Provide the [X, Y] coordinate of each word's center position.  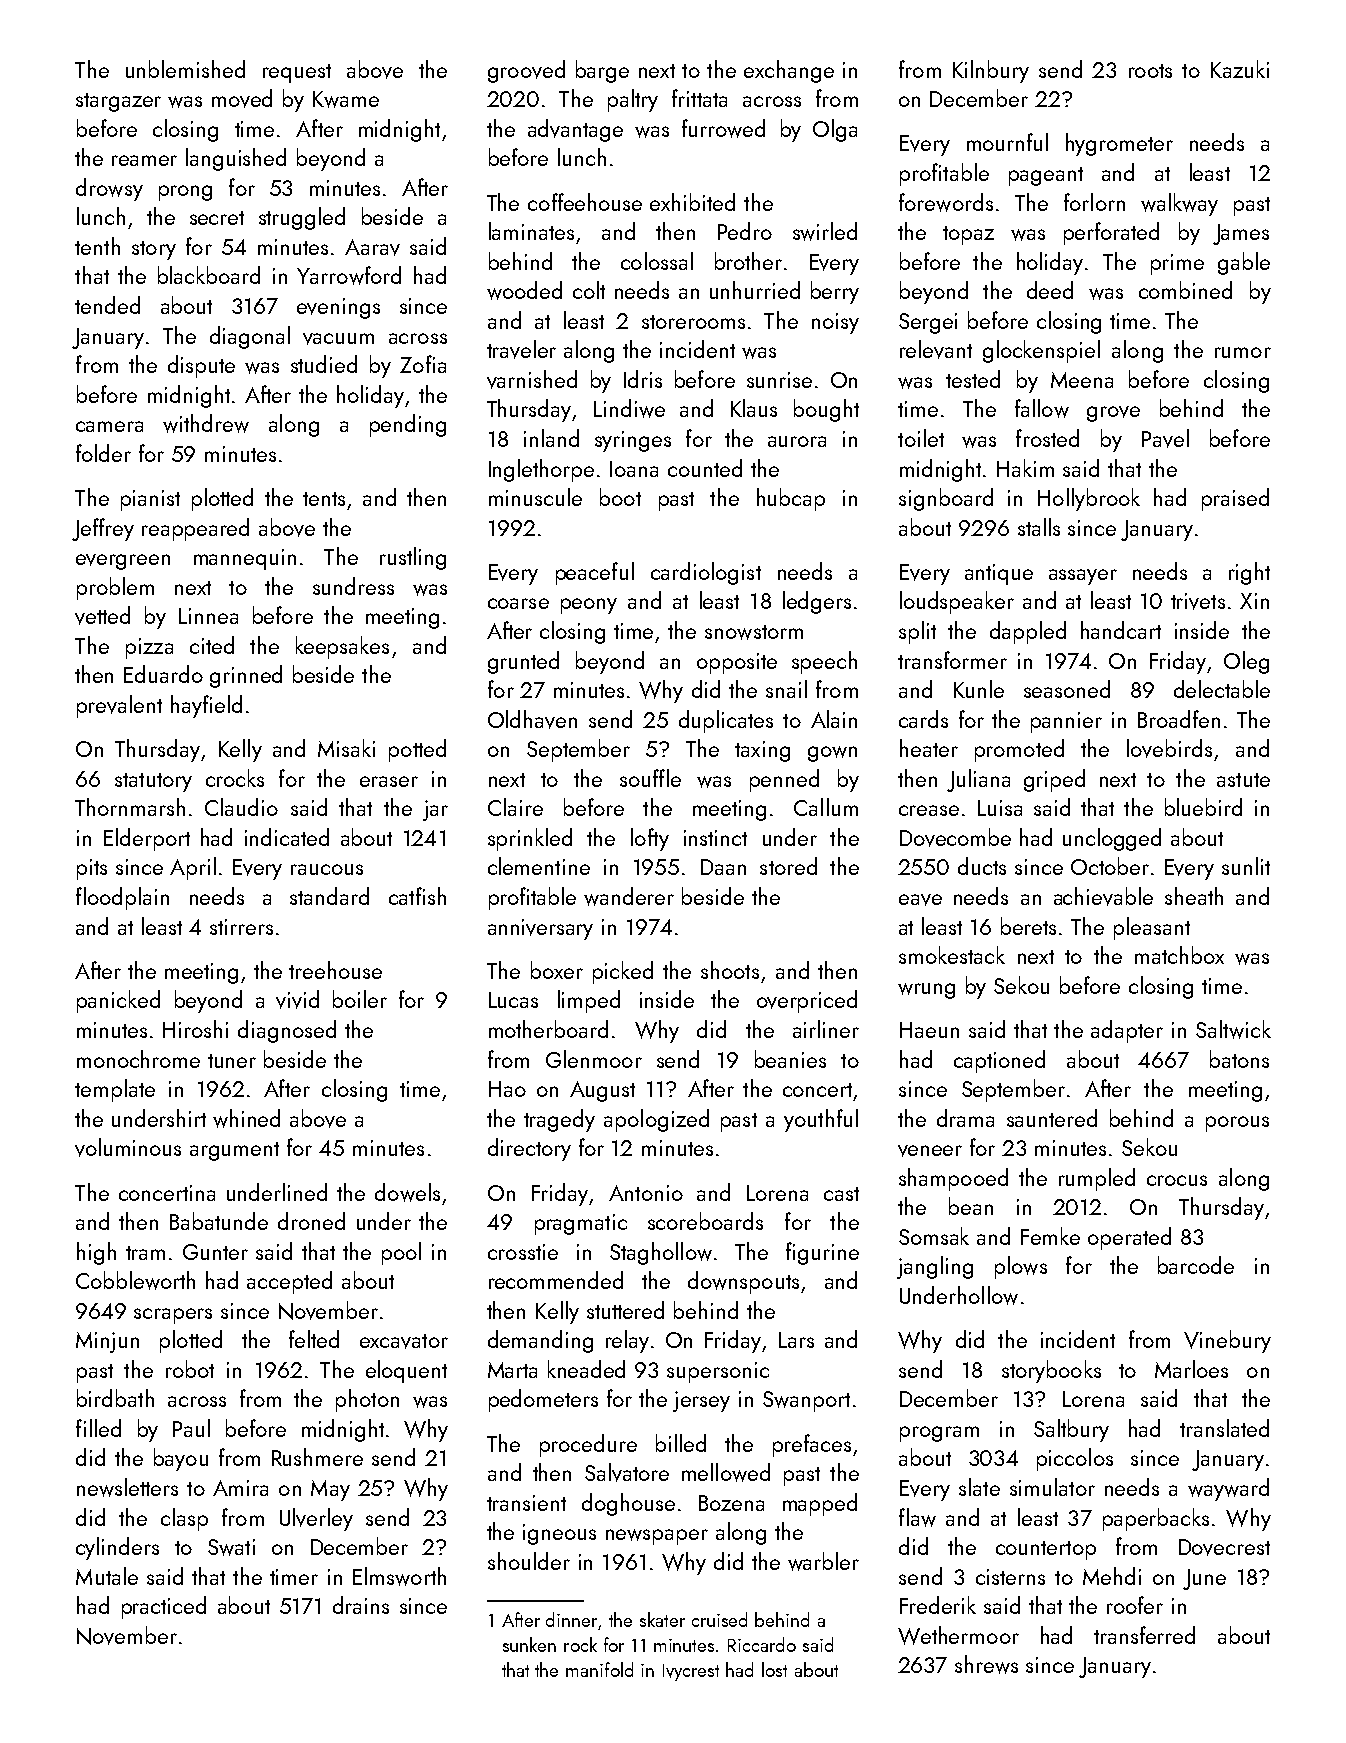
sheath [1194, 896]
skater [662, 1619]
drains [361, 1605]
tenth [97, 246]
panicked [118, 1001]
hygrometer [1119, 144]
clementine [539, 866]
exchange [789, 71]
